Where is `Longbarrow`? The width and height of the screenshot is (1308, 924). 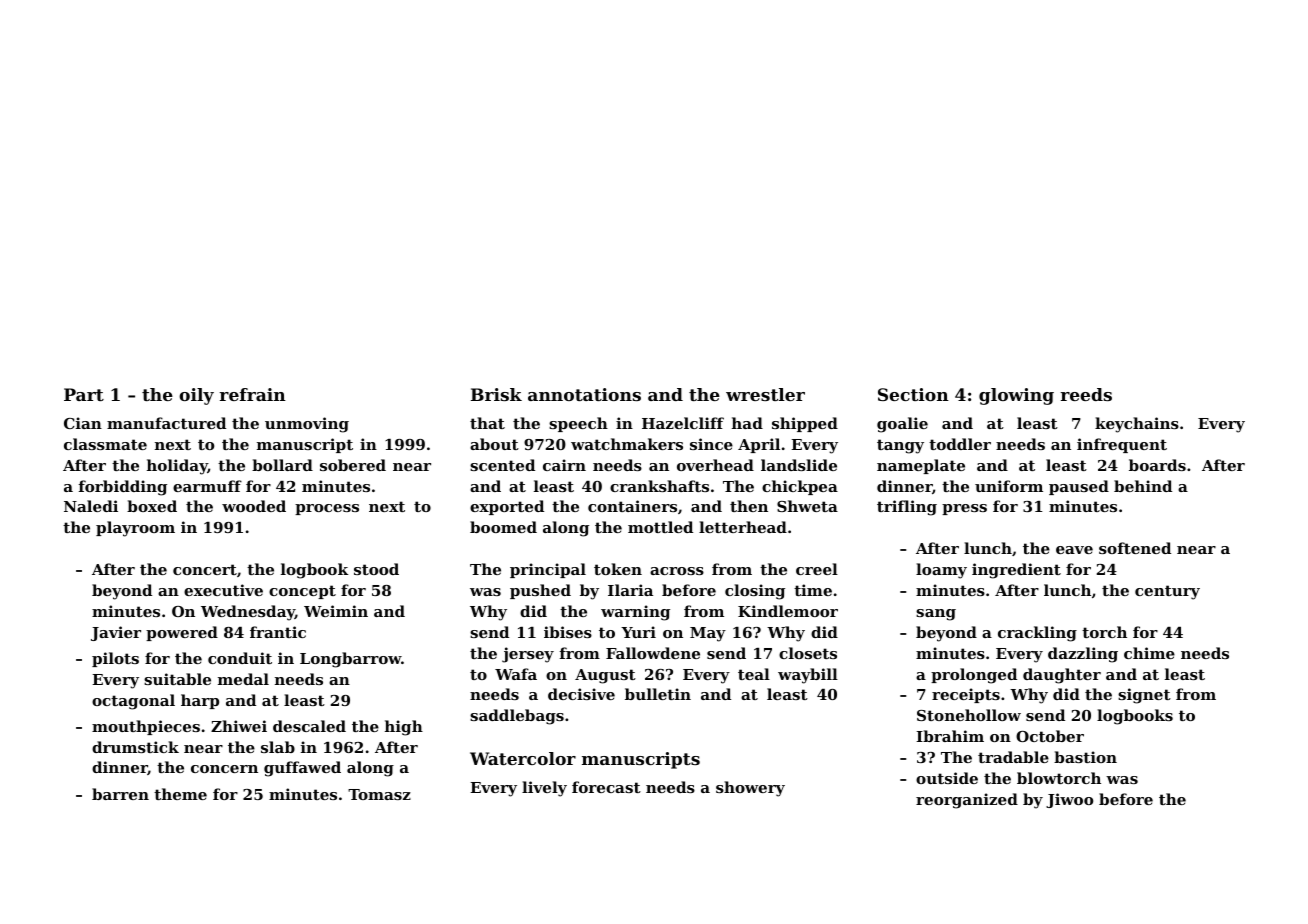 Longbarrow is located at coordinates (350, 660).
